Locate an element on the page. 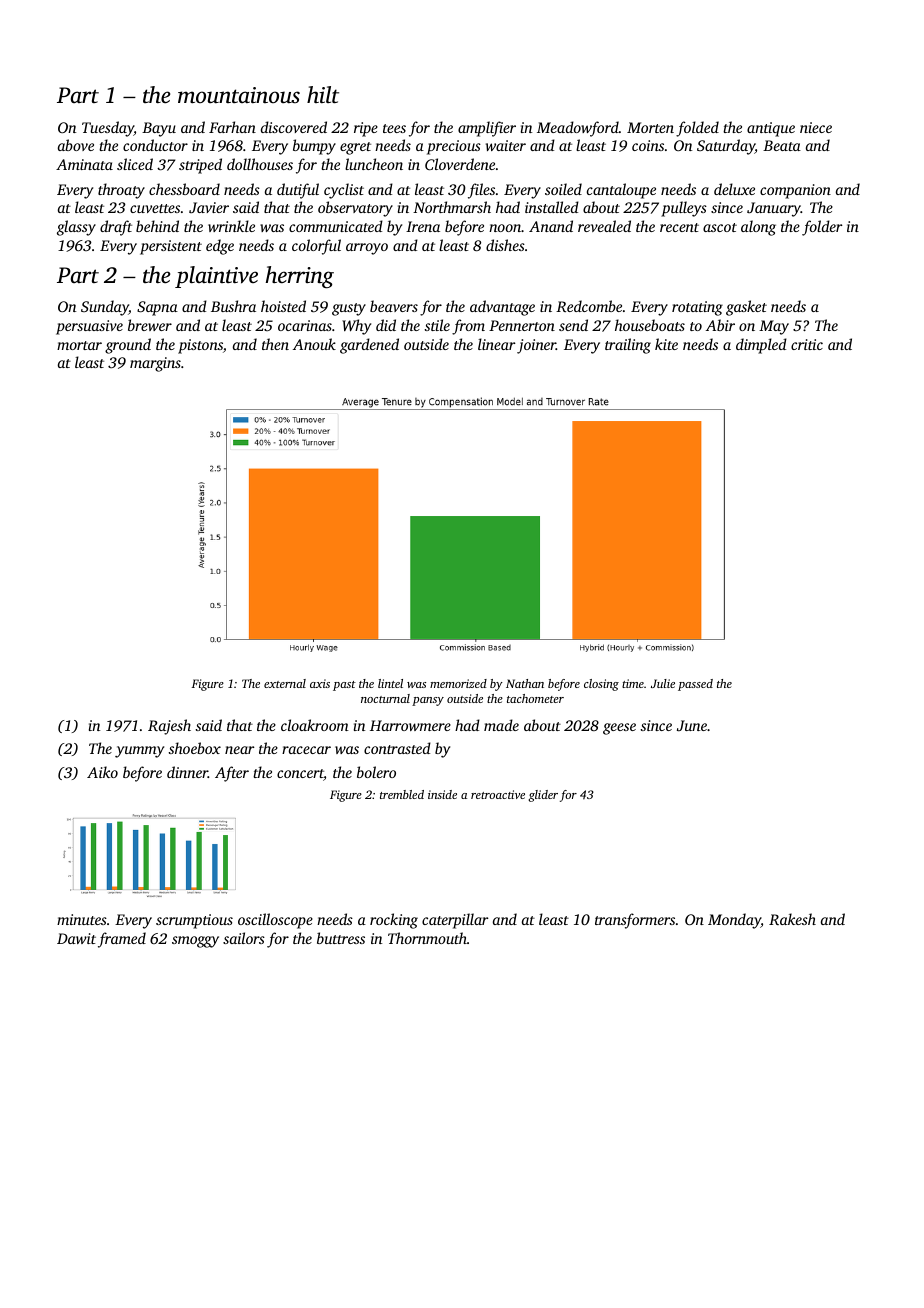  niece is located at coordinates (816, 127).
